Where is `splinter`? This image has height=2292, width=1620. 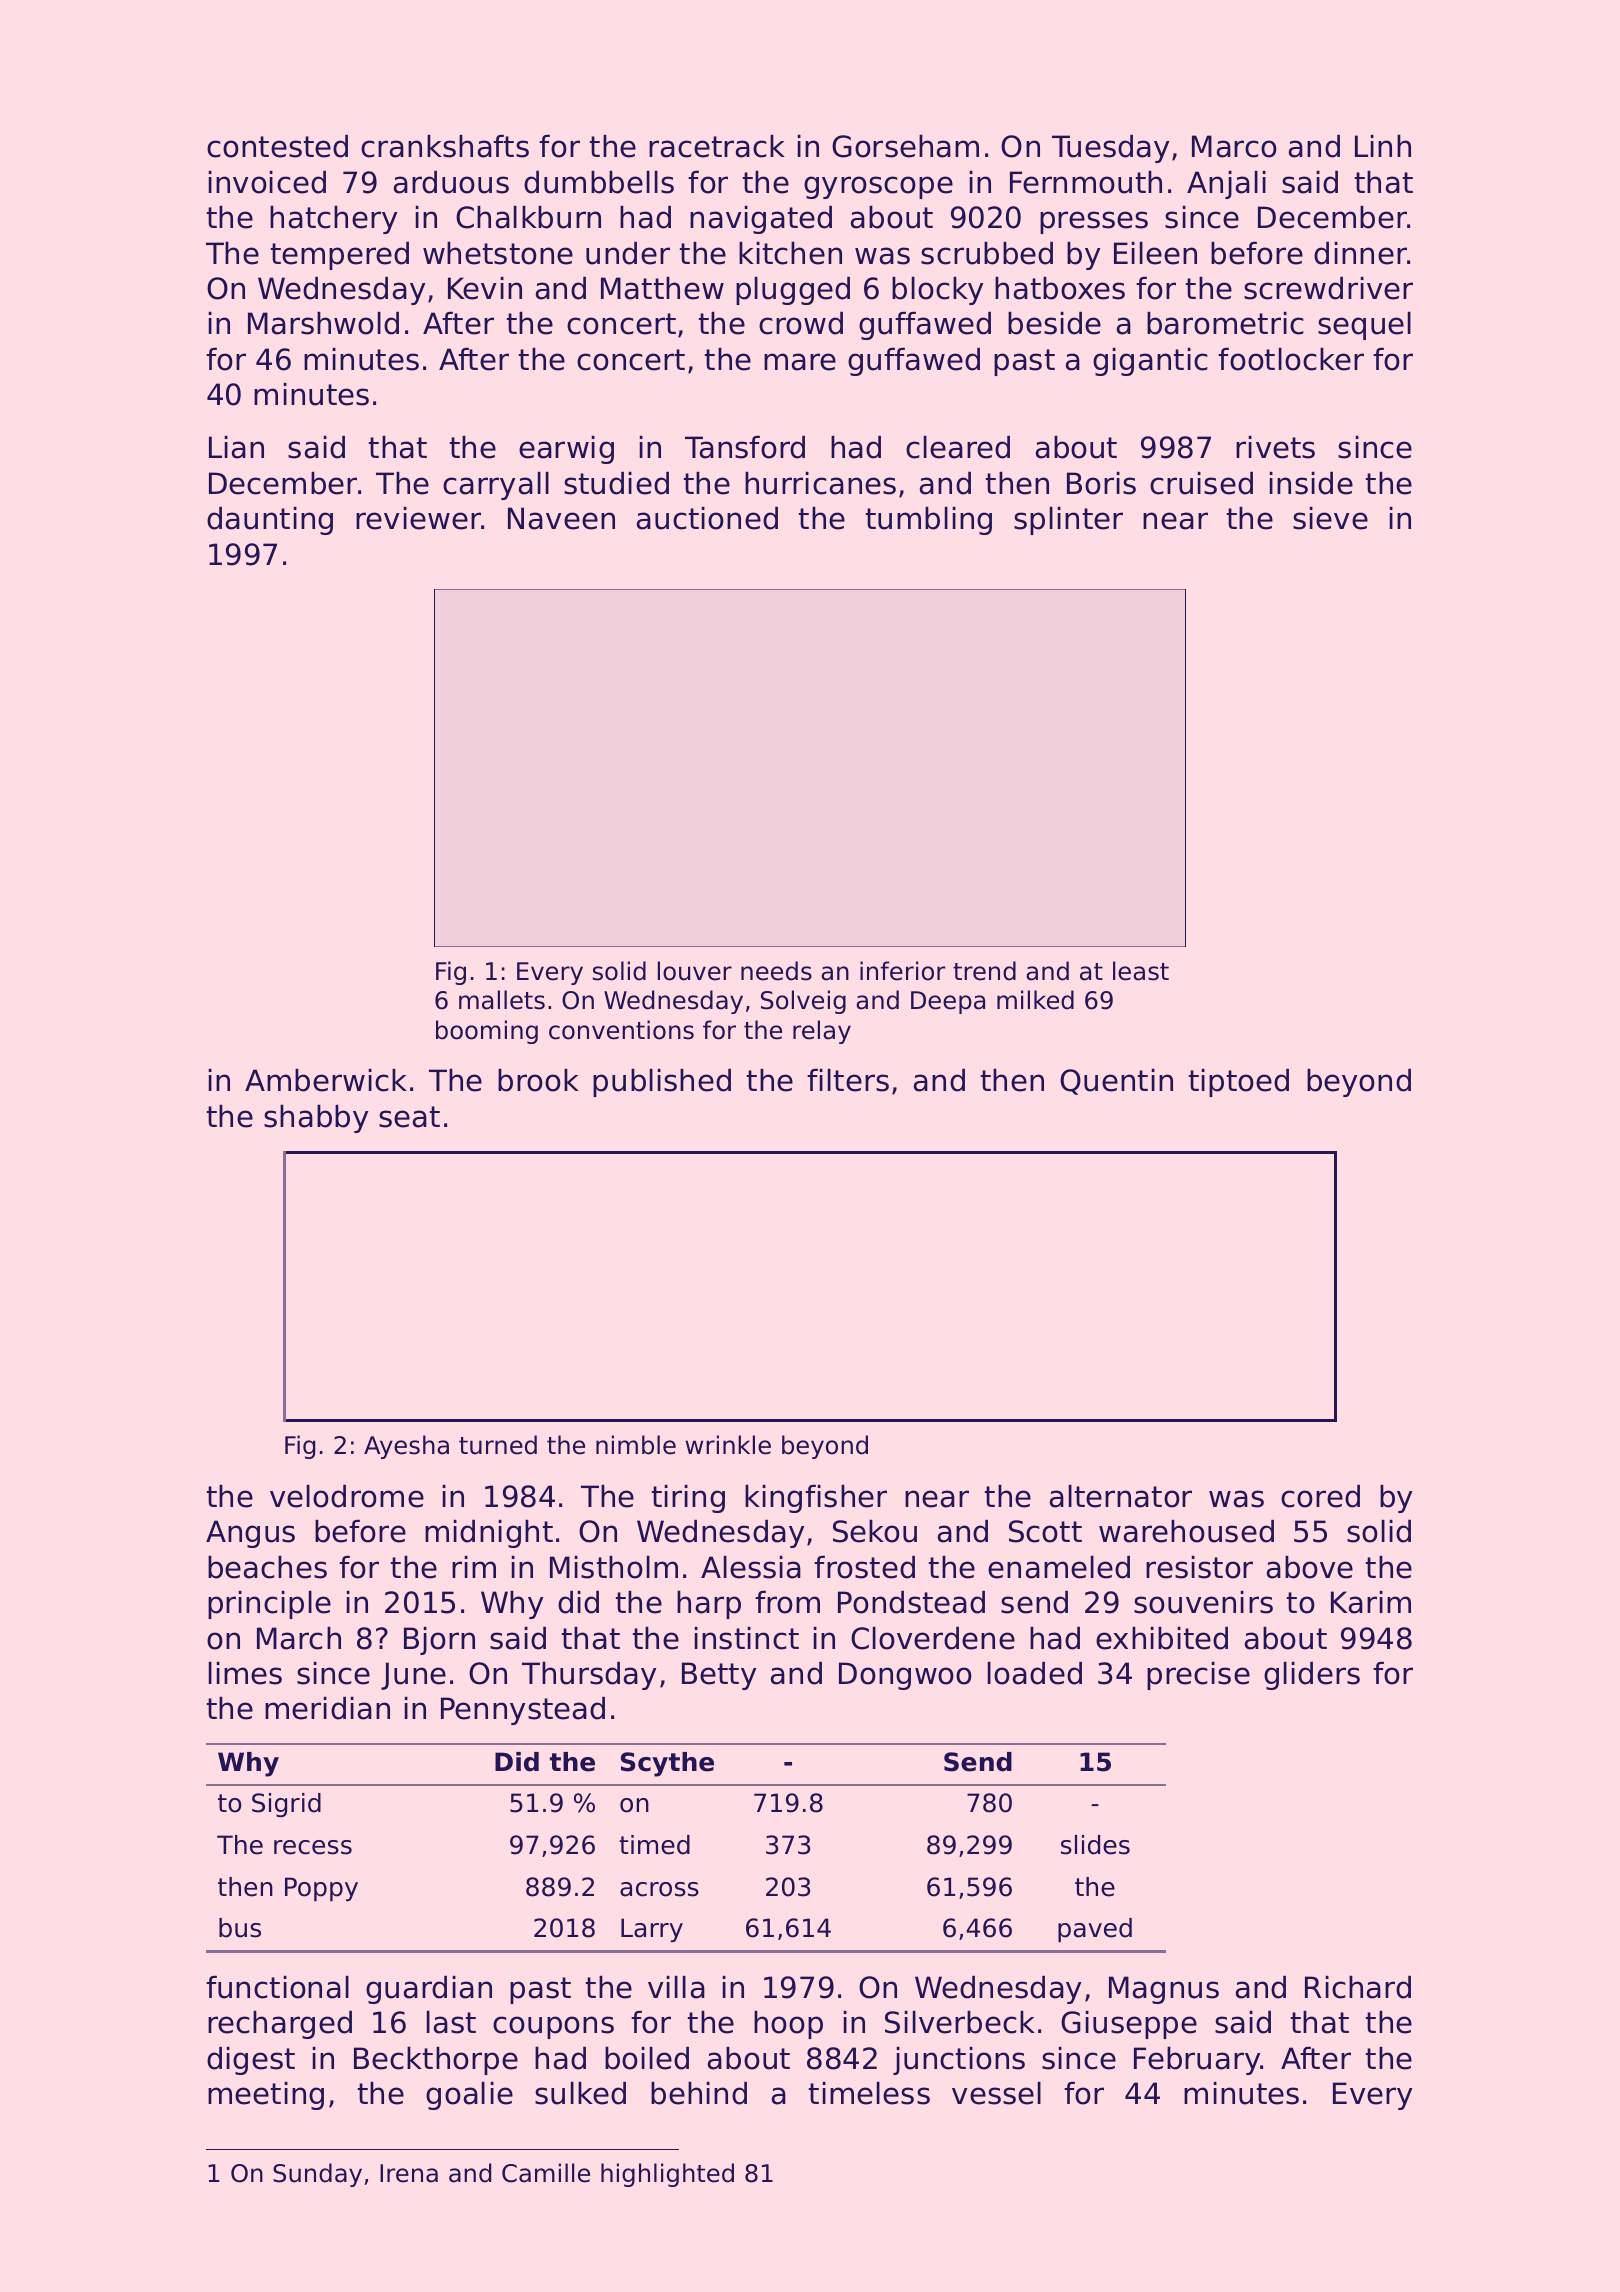
splinter is located at coordinates (1068, 521).
